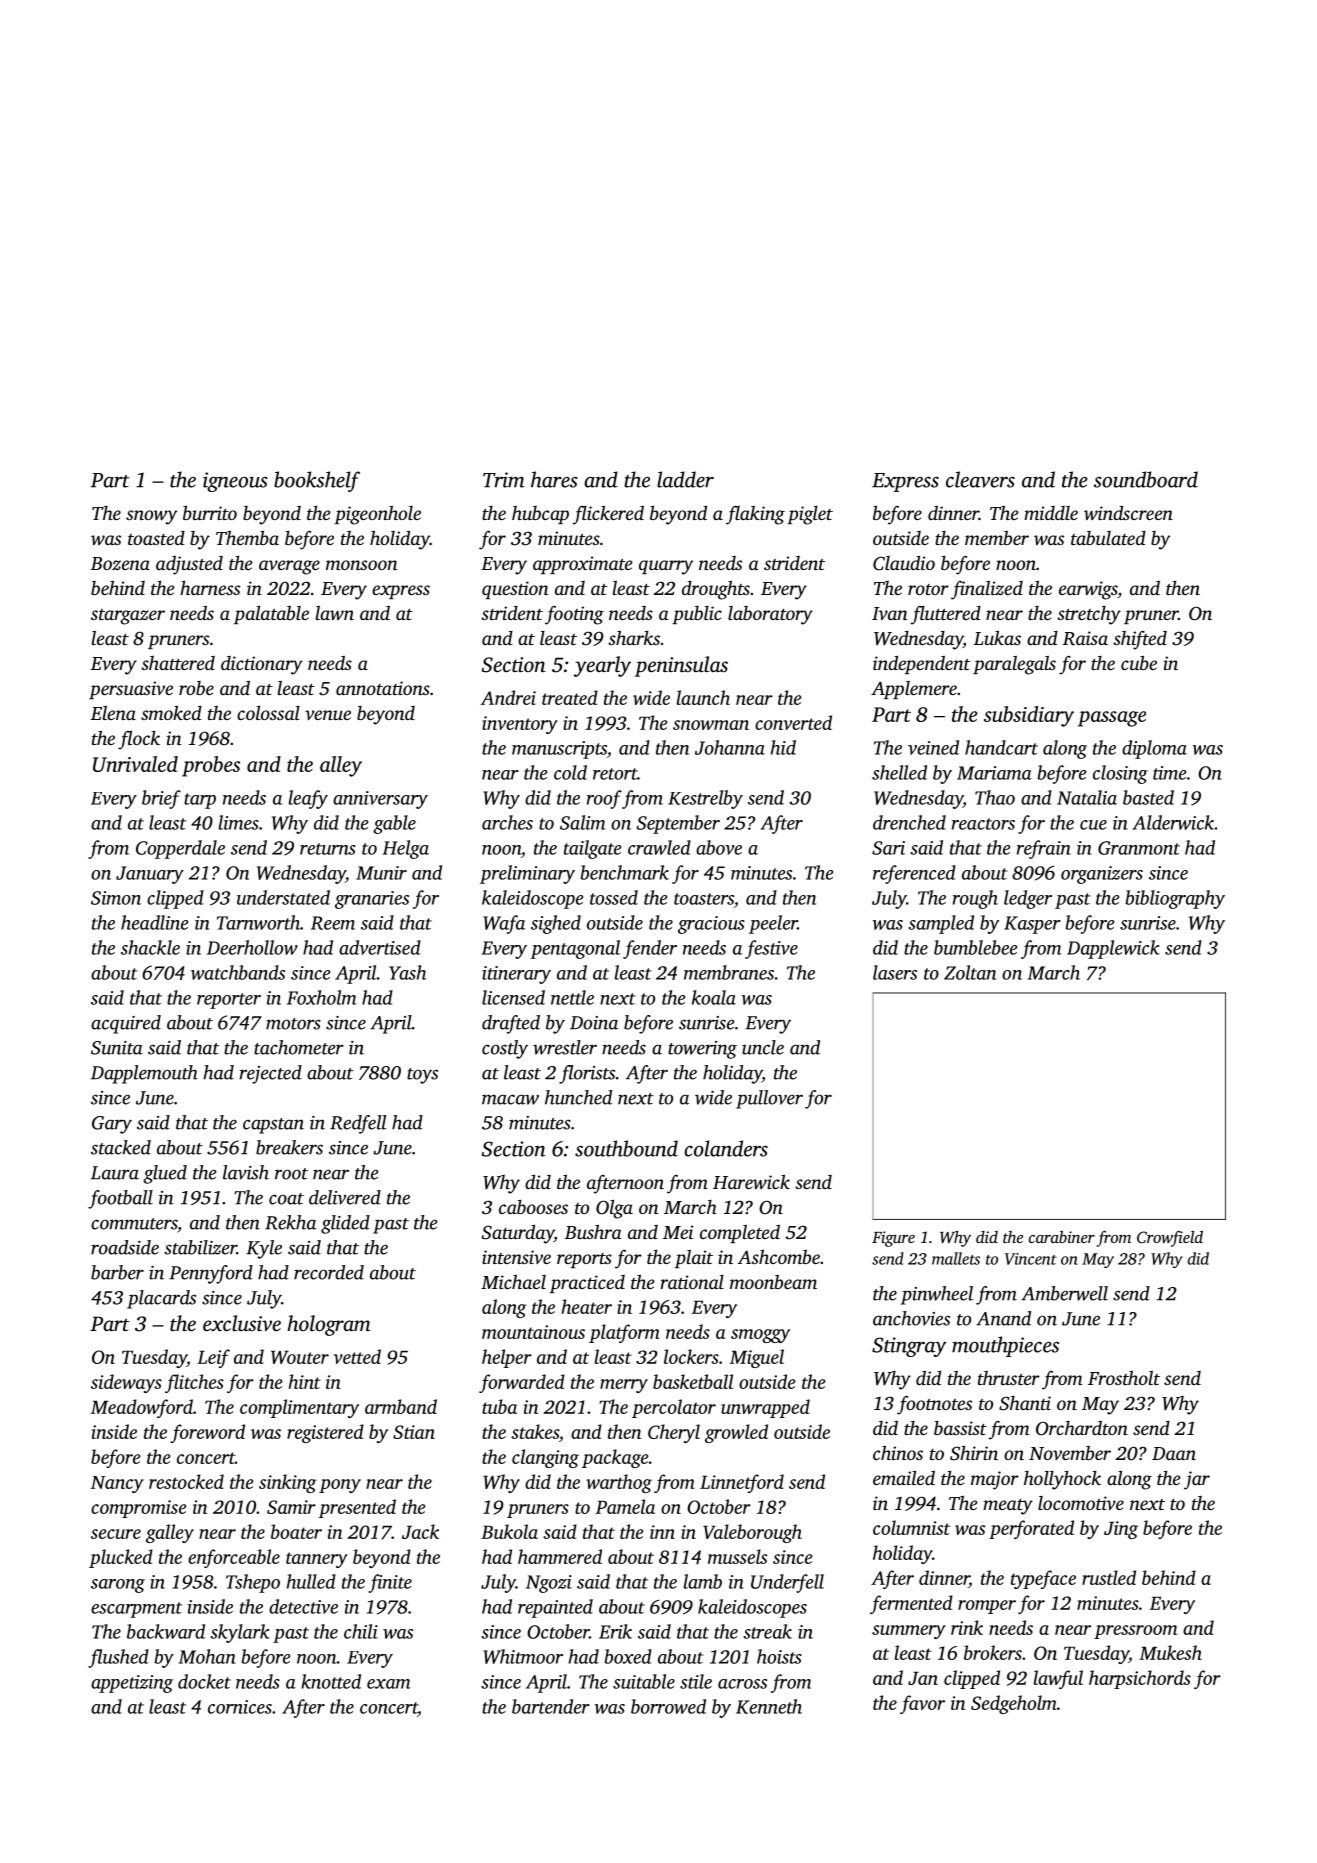 The height and width of the screenshot is (1863, 1317). What do you see at coordinates (742, 1483) in the screenshot?
I see `Linnetford` at bounding box center [742, 1483].
